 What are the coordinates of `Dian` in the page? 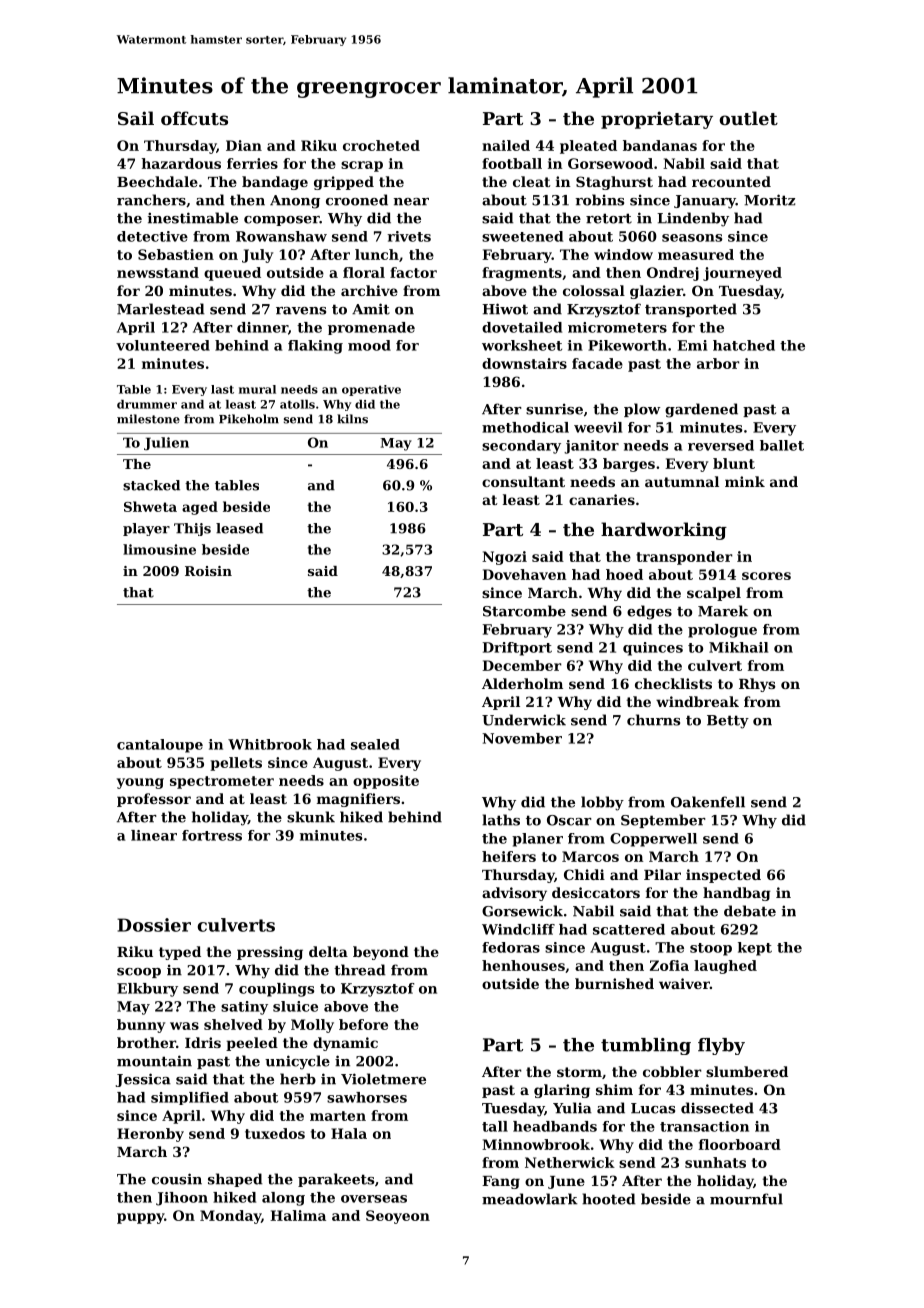 It's located at (244, 145).
